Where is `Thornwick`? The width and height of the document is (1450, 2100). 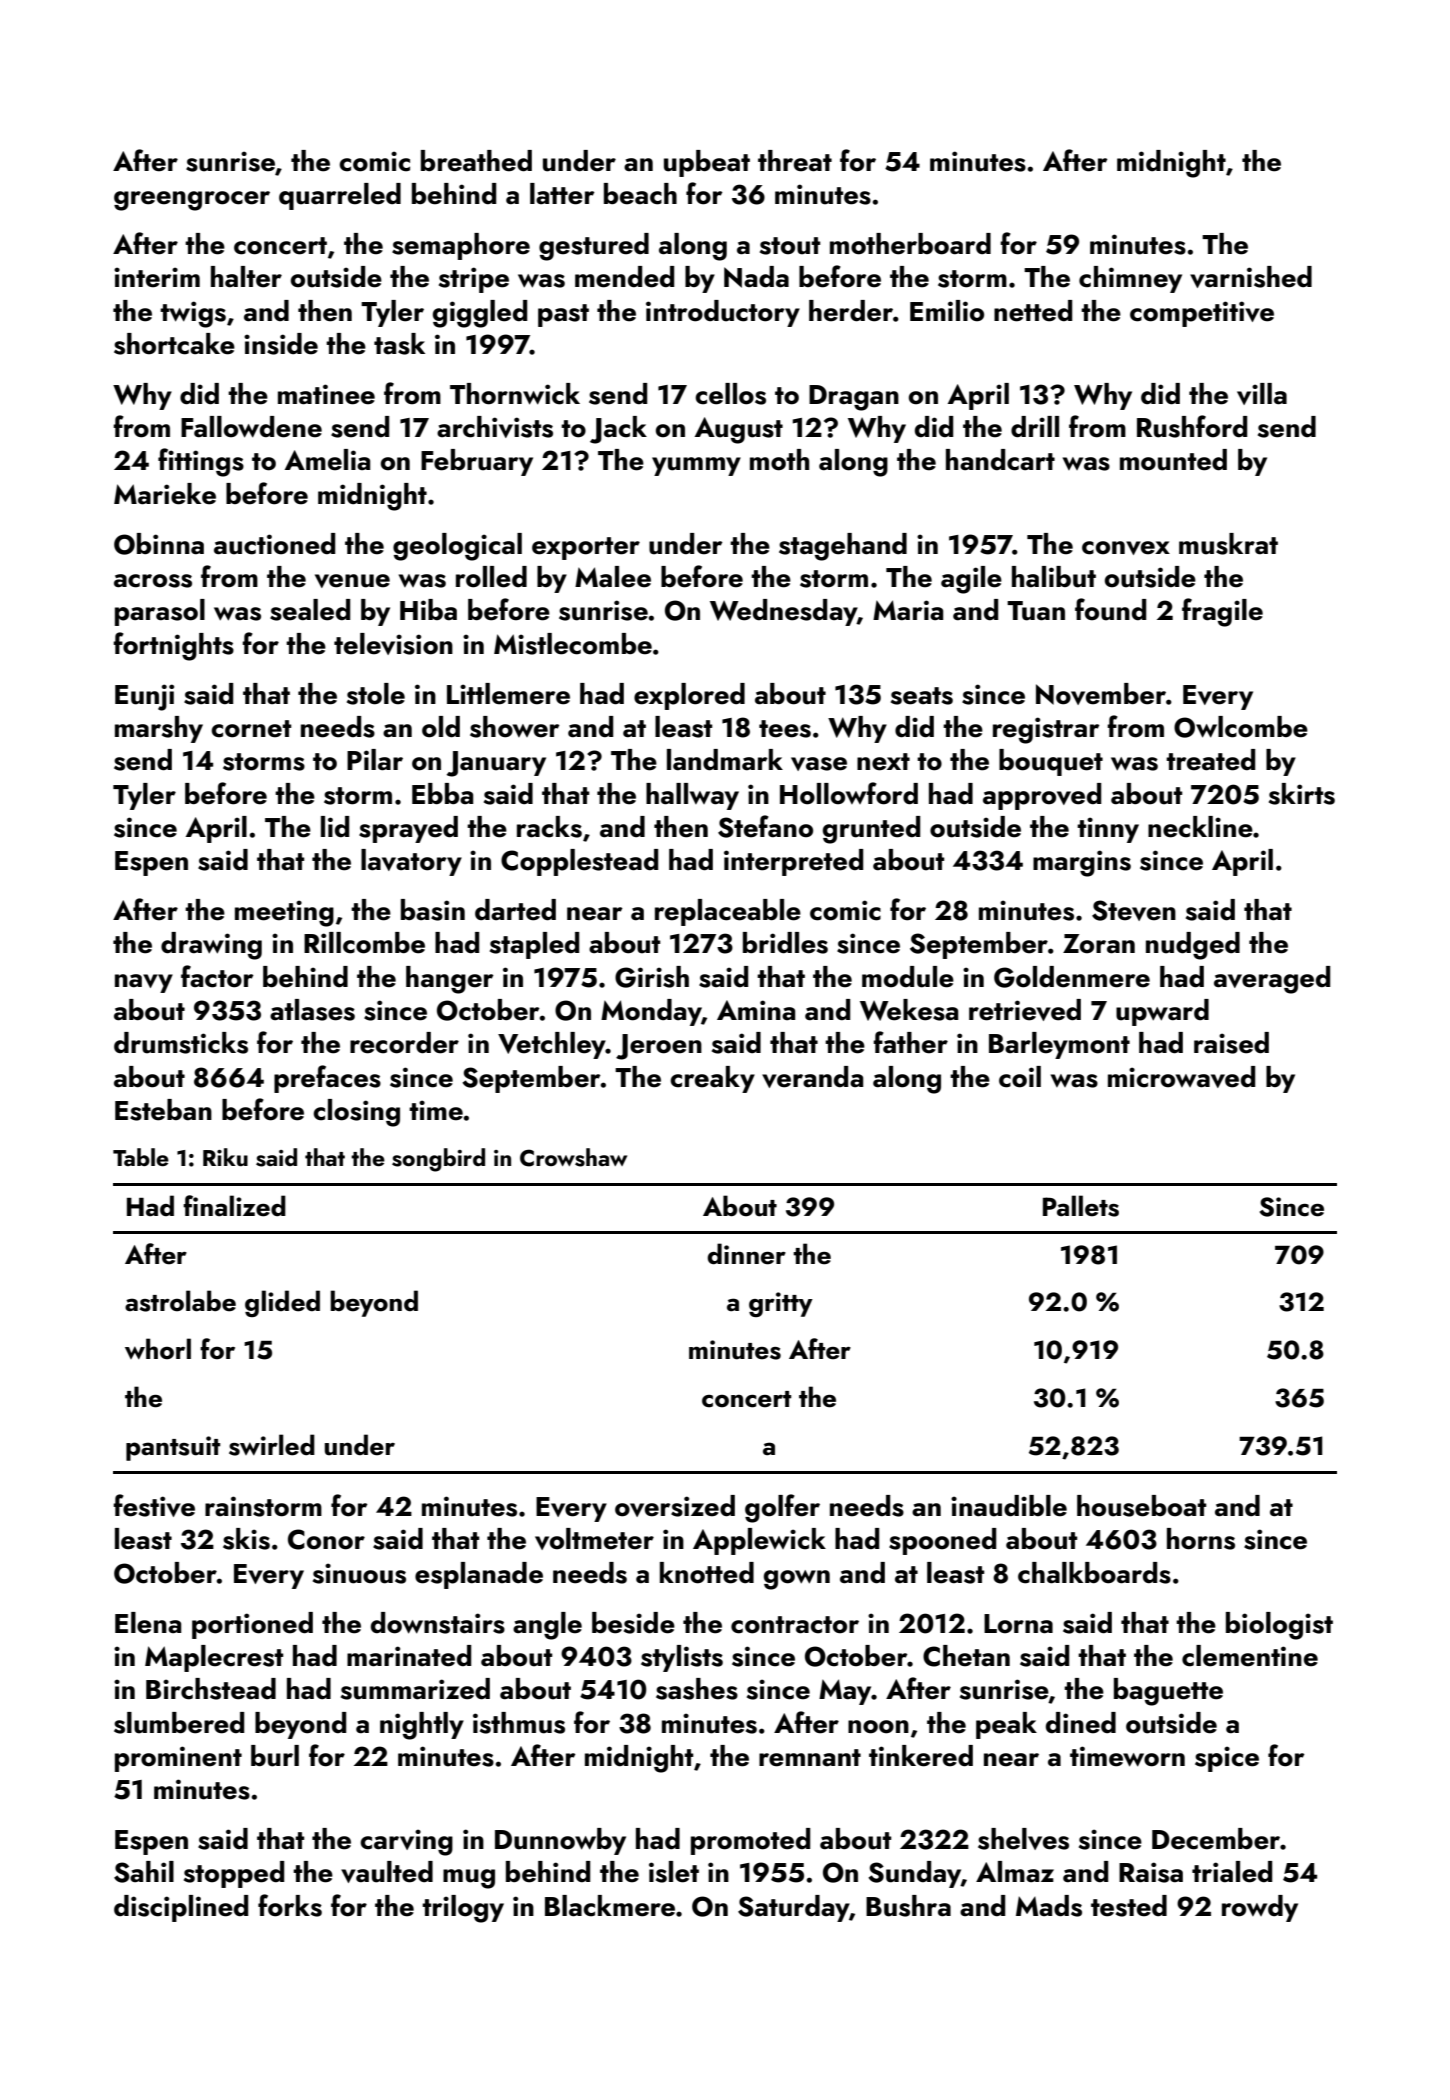
Thornwick is located at coordinates (515, 394).
